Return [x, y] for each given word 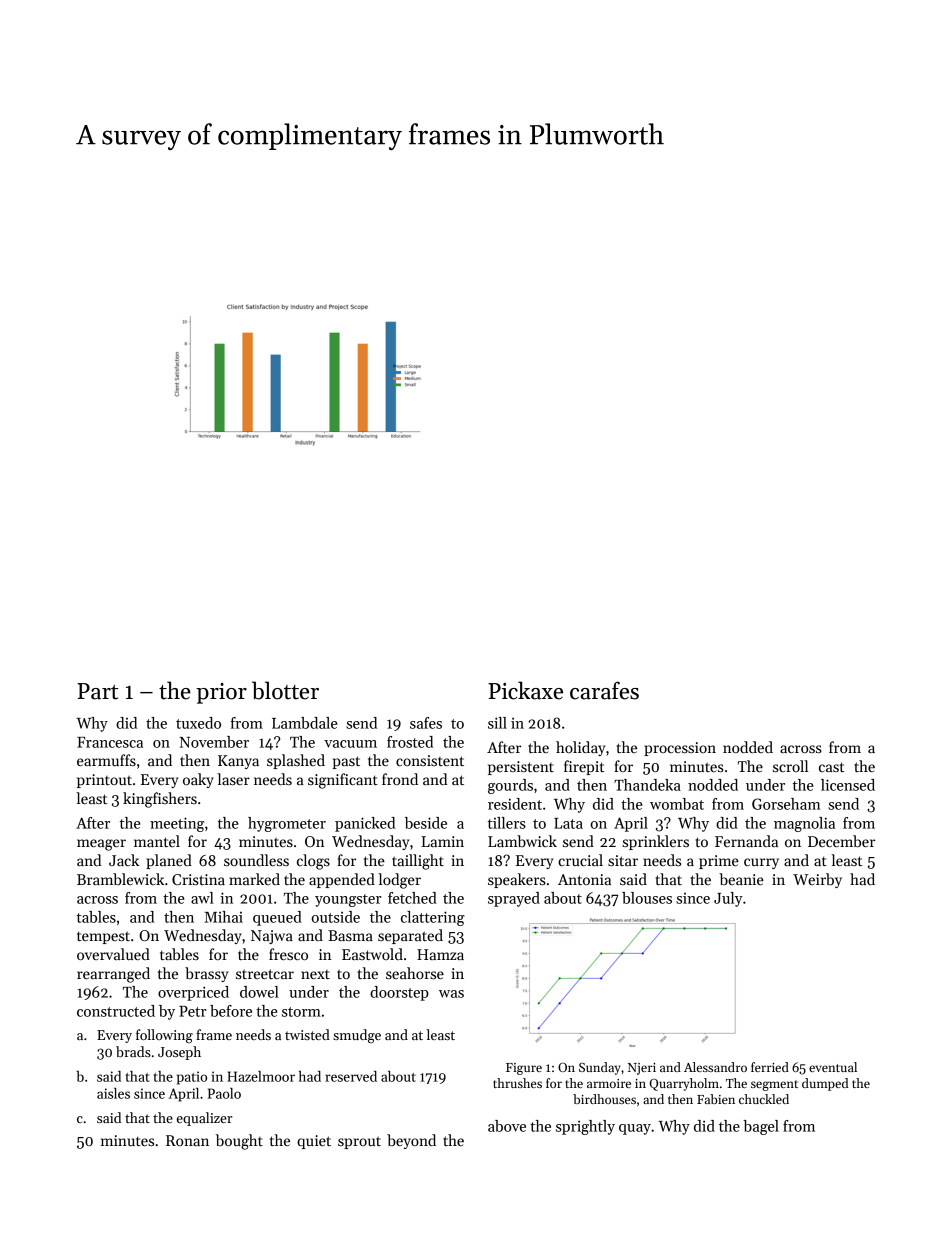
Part [97, 691]
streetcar [265, 974]
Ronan [187, 1140]
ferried [770, 1067]
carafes [604, 690]
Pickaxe [525, 690]
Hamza [440, 954]
